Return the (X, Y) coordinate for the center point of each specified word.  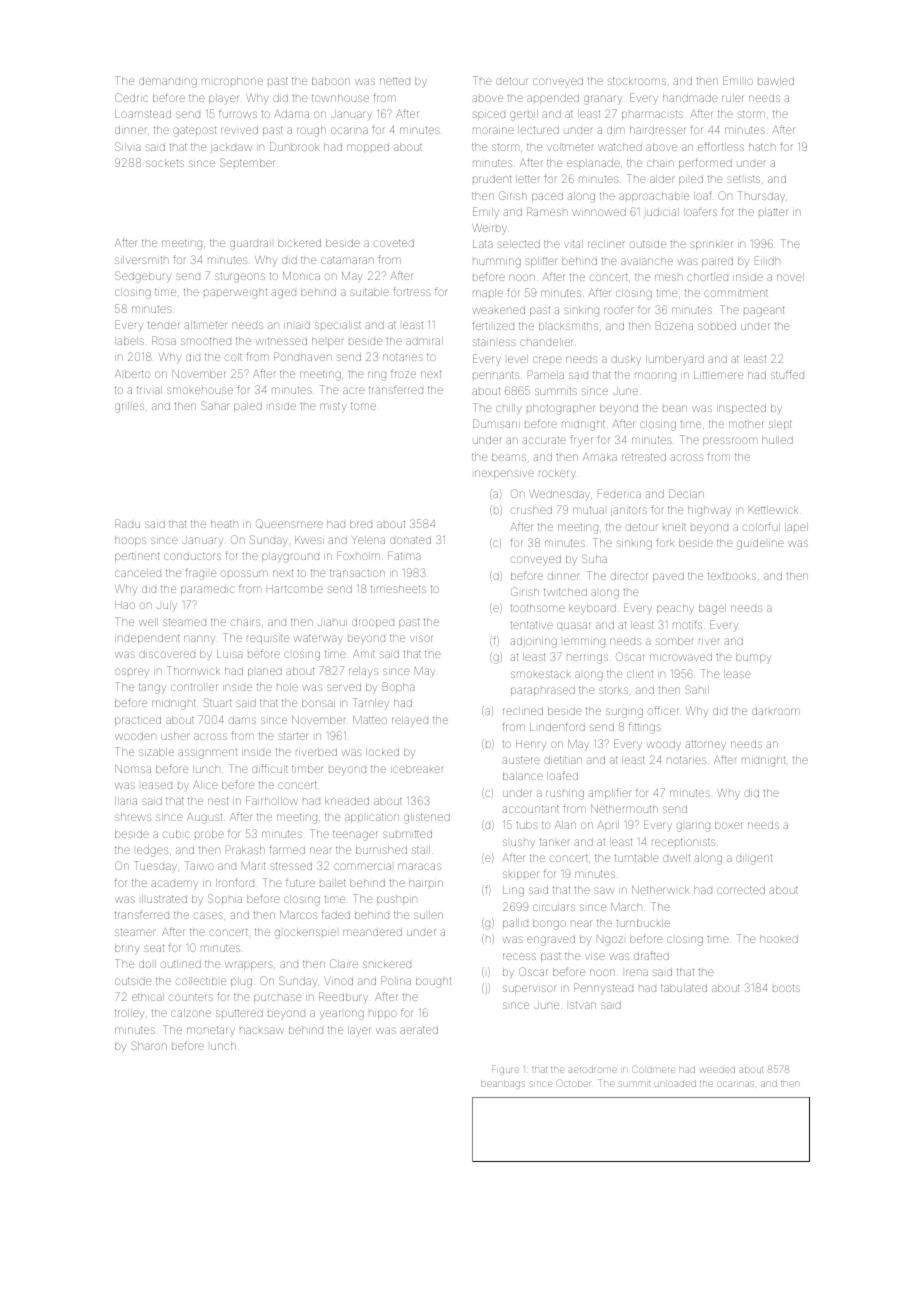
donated (410, 540)
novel (790, 277)
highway (709, 511)
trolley (129, 1014)
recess (519, 956)
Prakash (245, 849)
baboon (331, 81)
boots (786, 988)
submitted (407, 834)
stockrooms (637, 81)
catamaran (347, 260)
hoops (130, 541)
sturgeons (240, 278)
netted (395, 81)
